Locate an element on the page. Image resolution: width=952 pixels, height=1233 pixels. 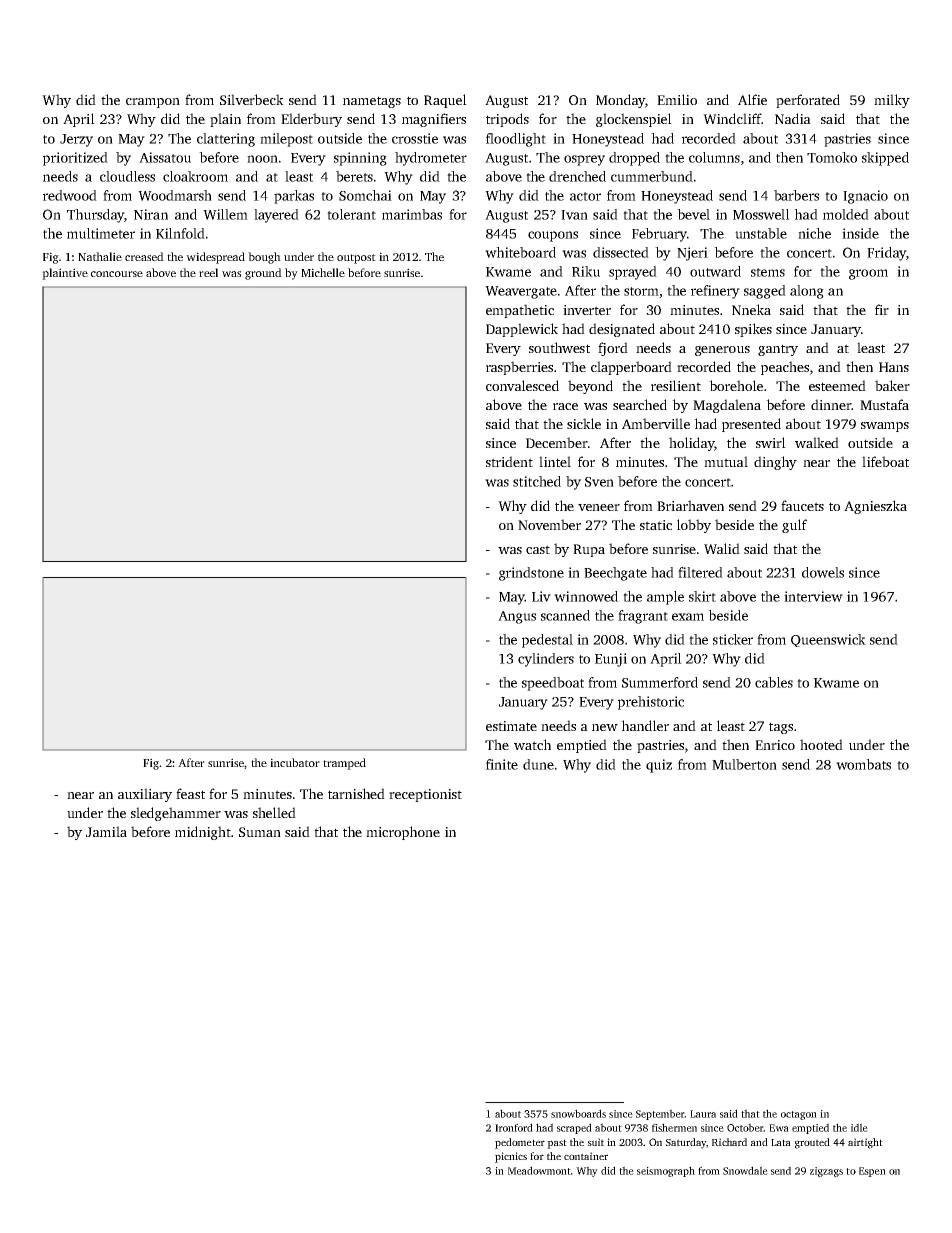
Jerzy is located at coordinates (76, 140).
